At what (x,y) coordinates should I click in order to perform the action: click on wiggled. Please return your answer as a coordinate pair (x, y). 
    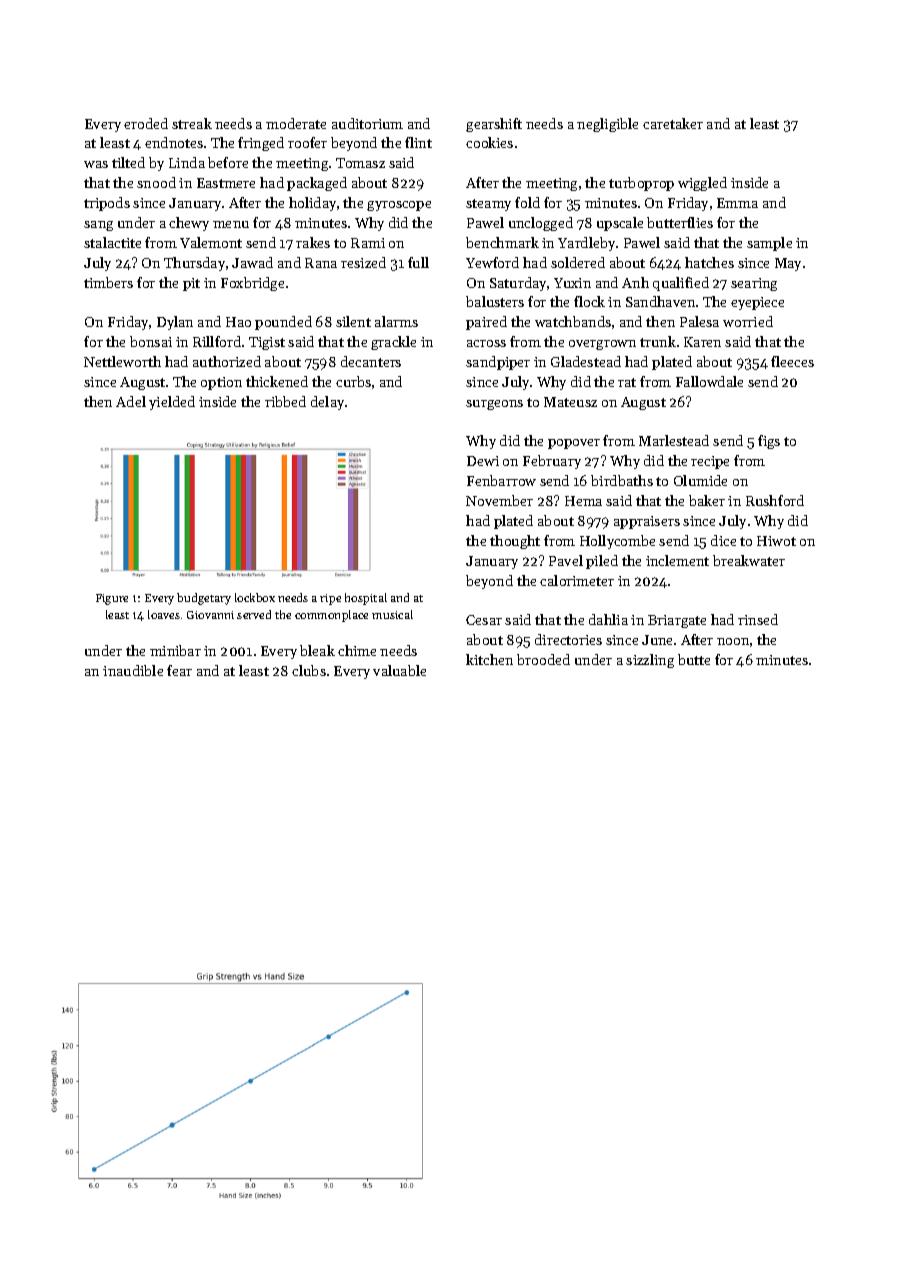
    Looking at the image, I should click on (702, 184).
